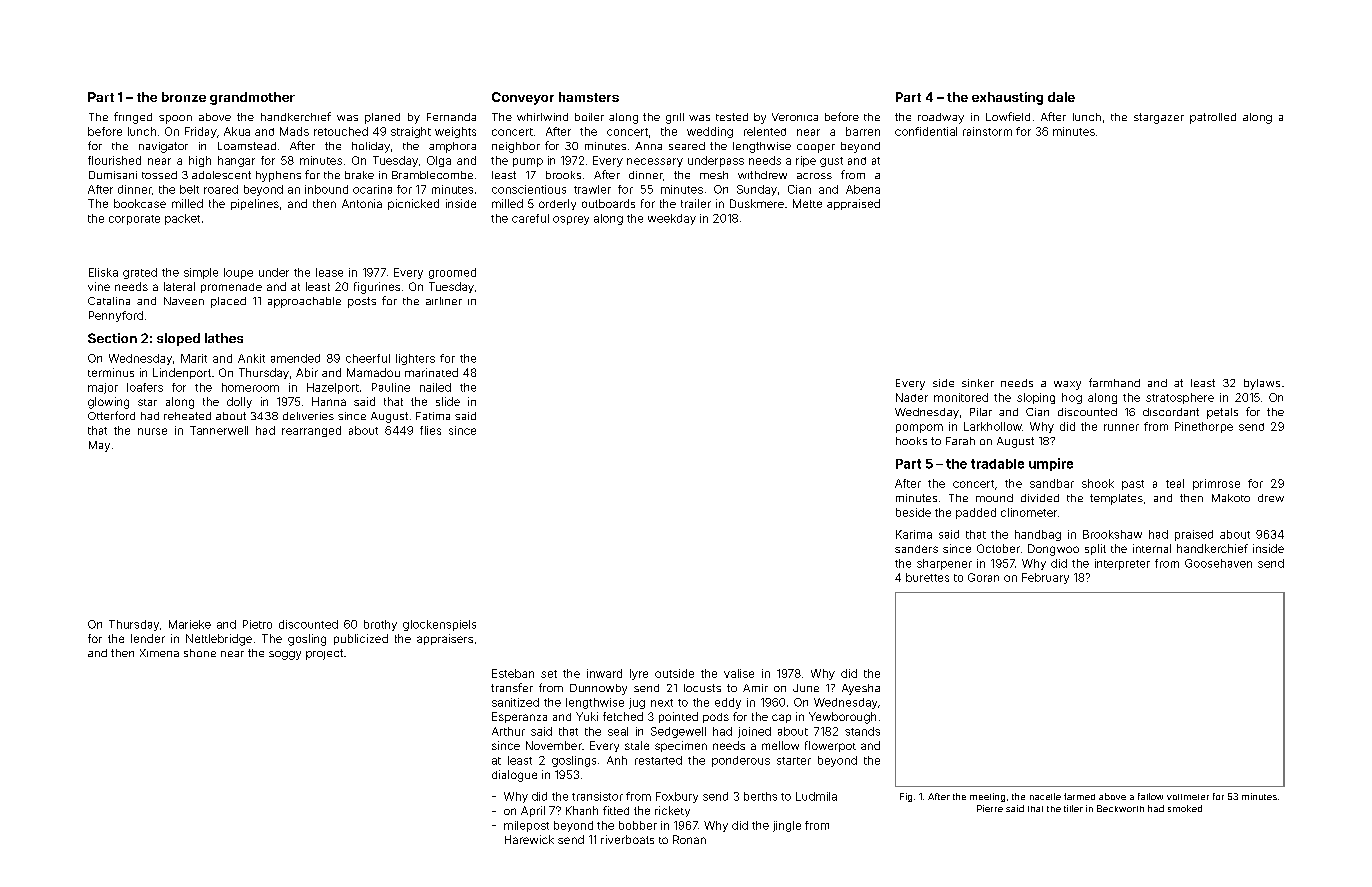 Image resolution: width=1372 pixels, height=887 pixels. What do you see at coordinates (863, 189) in the screenshot?
I see `Abena` at bounding box center [863, 189].
